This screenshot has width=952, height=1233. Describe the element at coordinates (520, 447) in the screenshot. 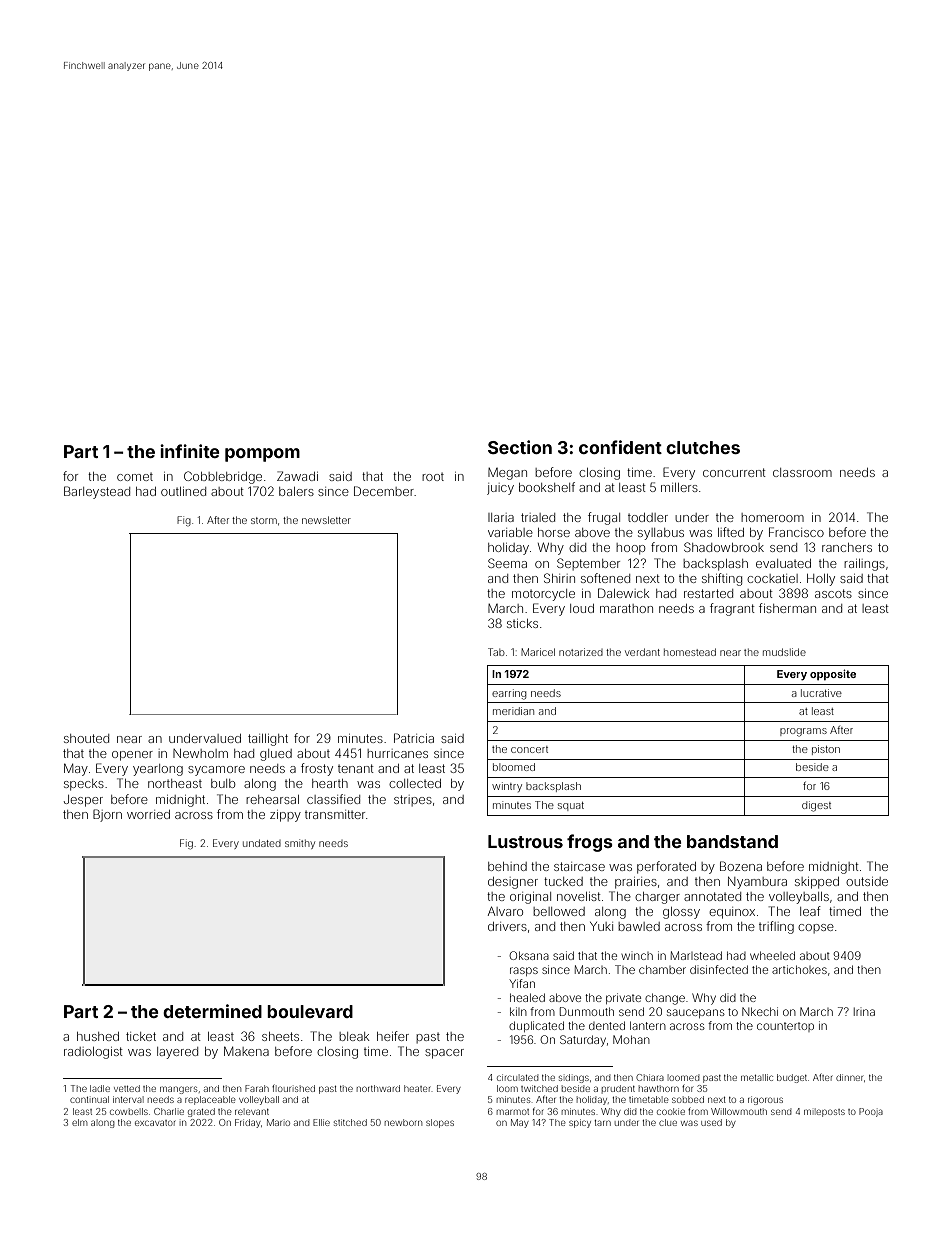

I see `Section` at that location.
